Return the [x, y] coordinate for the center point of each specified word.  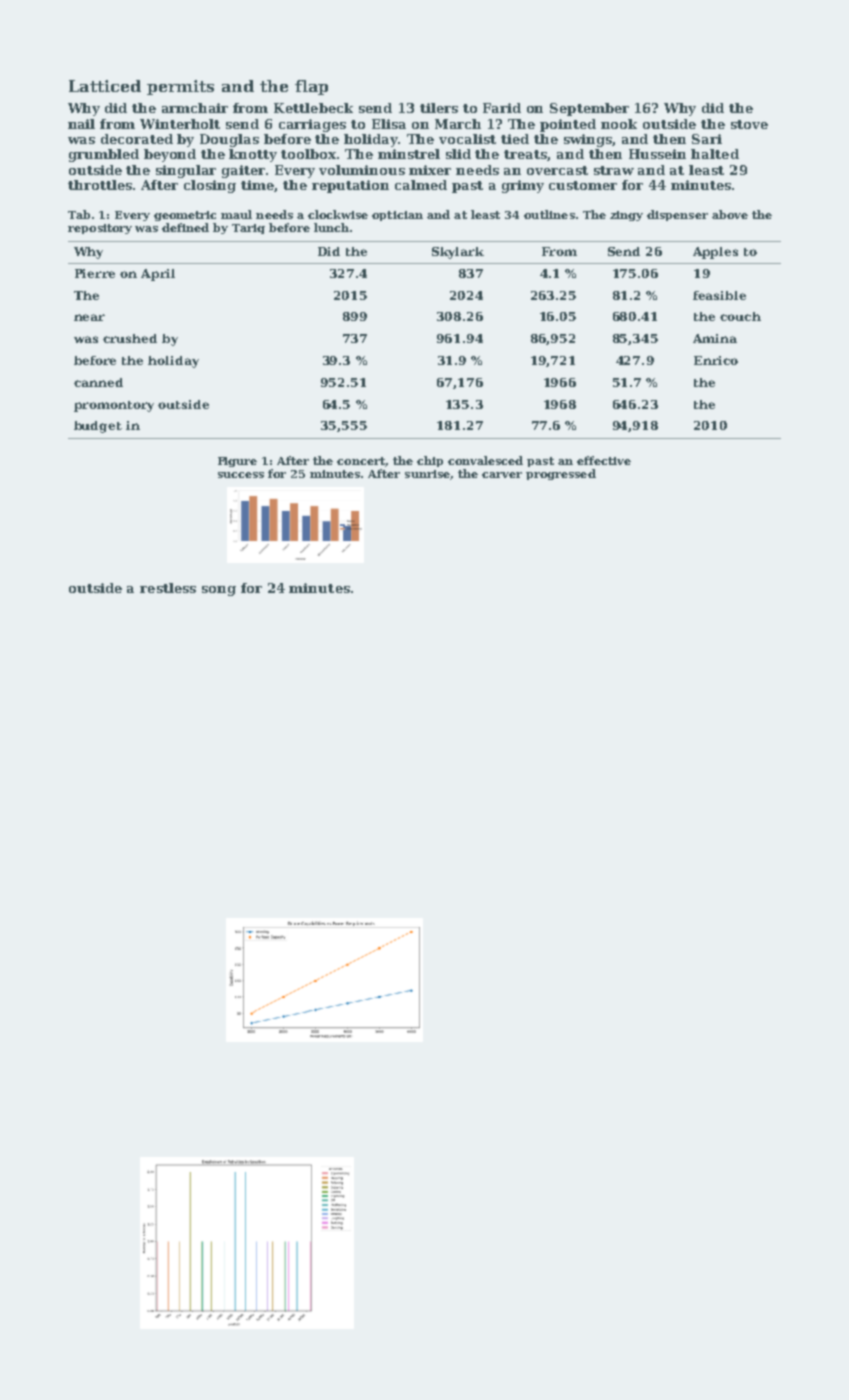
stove [749, 124]
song [219, 591]
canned [98, 382]
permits [180, 87]
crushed [130, 338]
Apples [715, 253]
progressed [561, 474]
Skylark [458, 253]
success [241, 475]
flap [311, 87]
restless [168, 588]
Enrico [716, 360]
